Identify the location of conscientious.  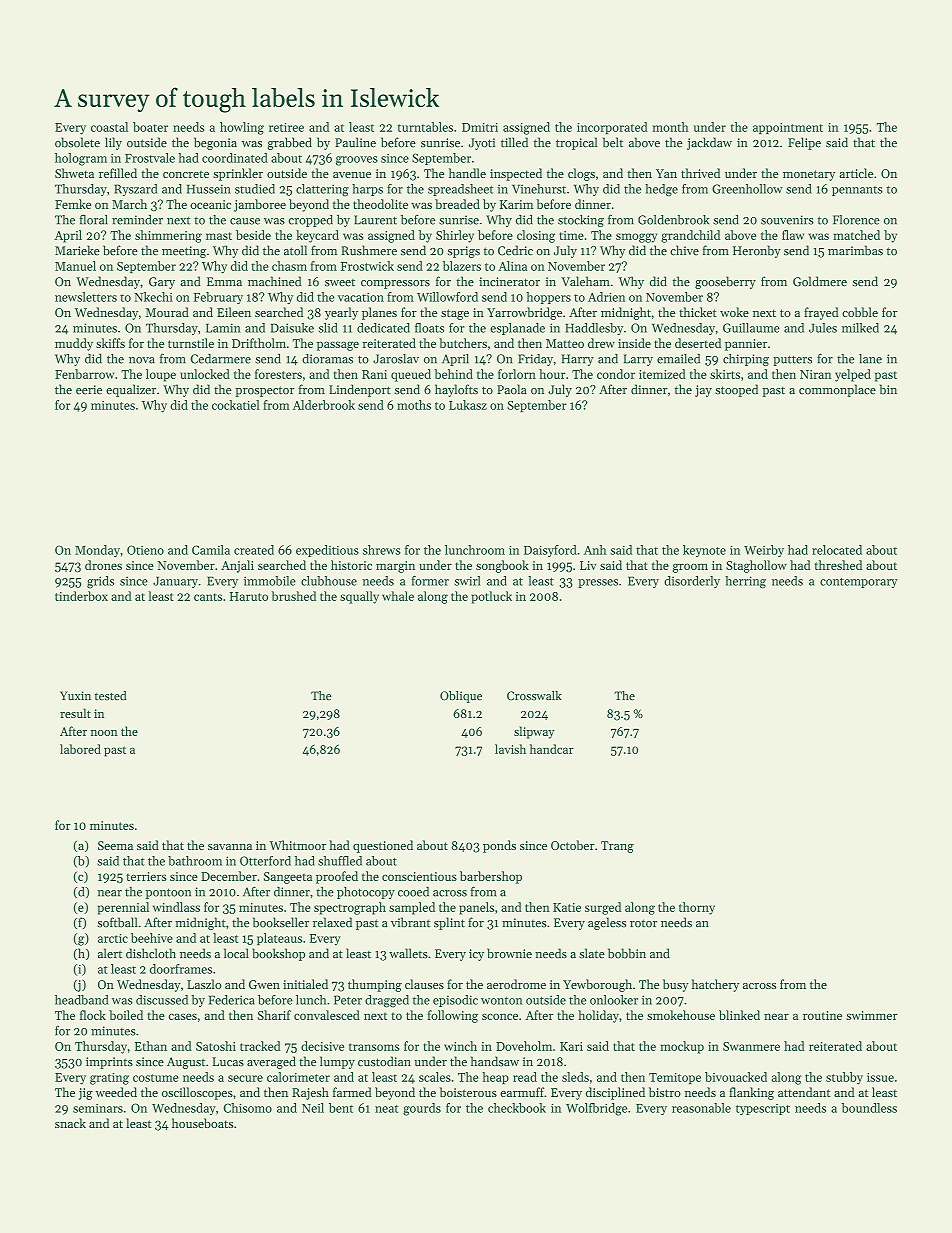
(419, 876).
